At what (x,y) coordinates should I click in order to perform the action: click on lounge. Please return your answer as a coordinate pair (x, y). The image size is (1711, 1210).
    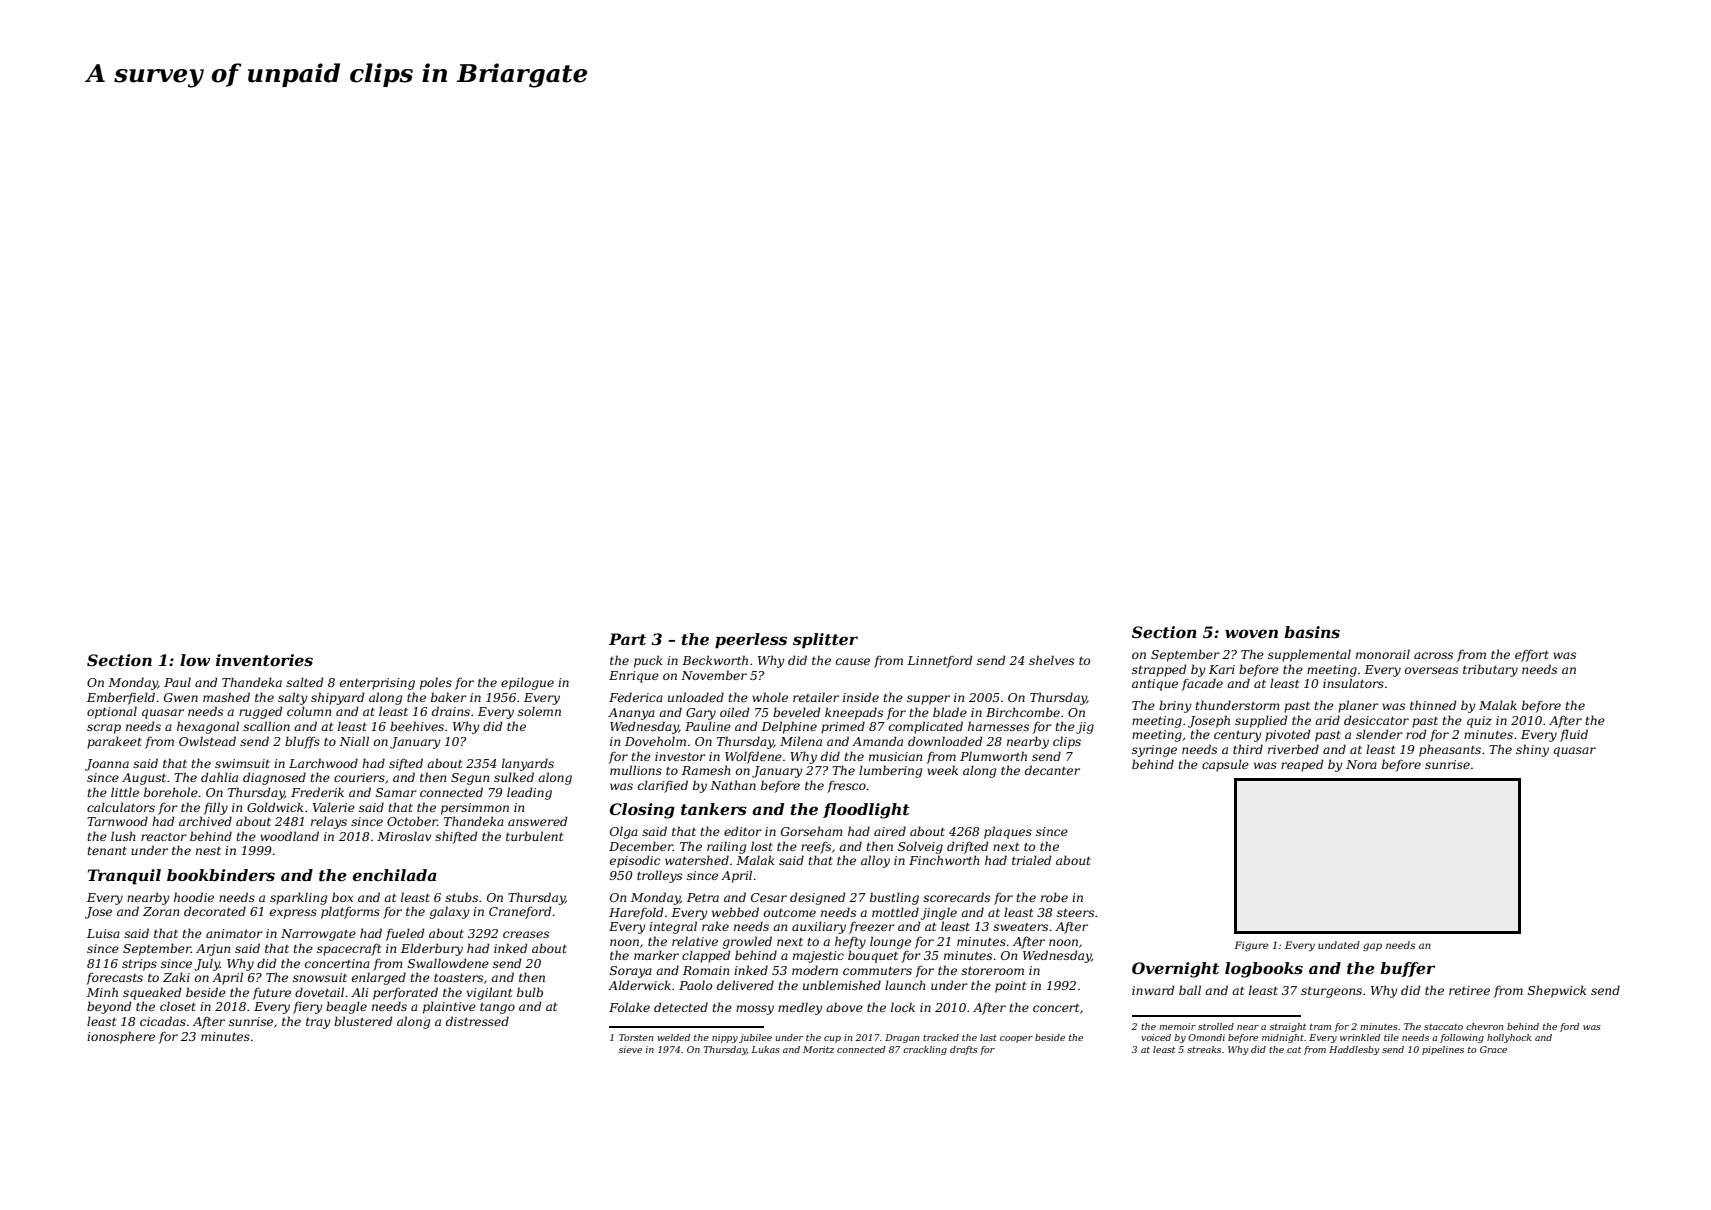
    Looking at the image, I should click on (890, 942).
